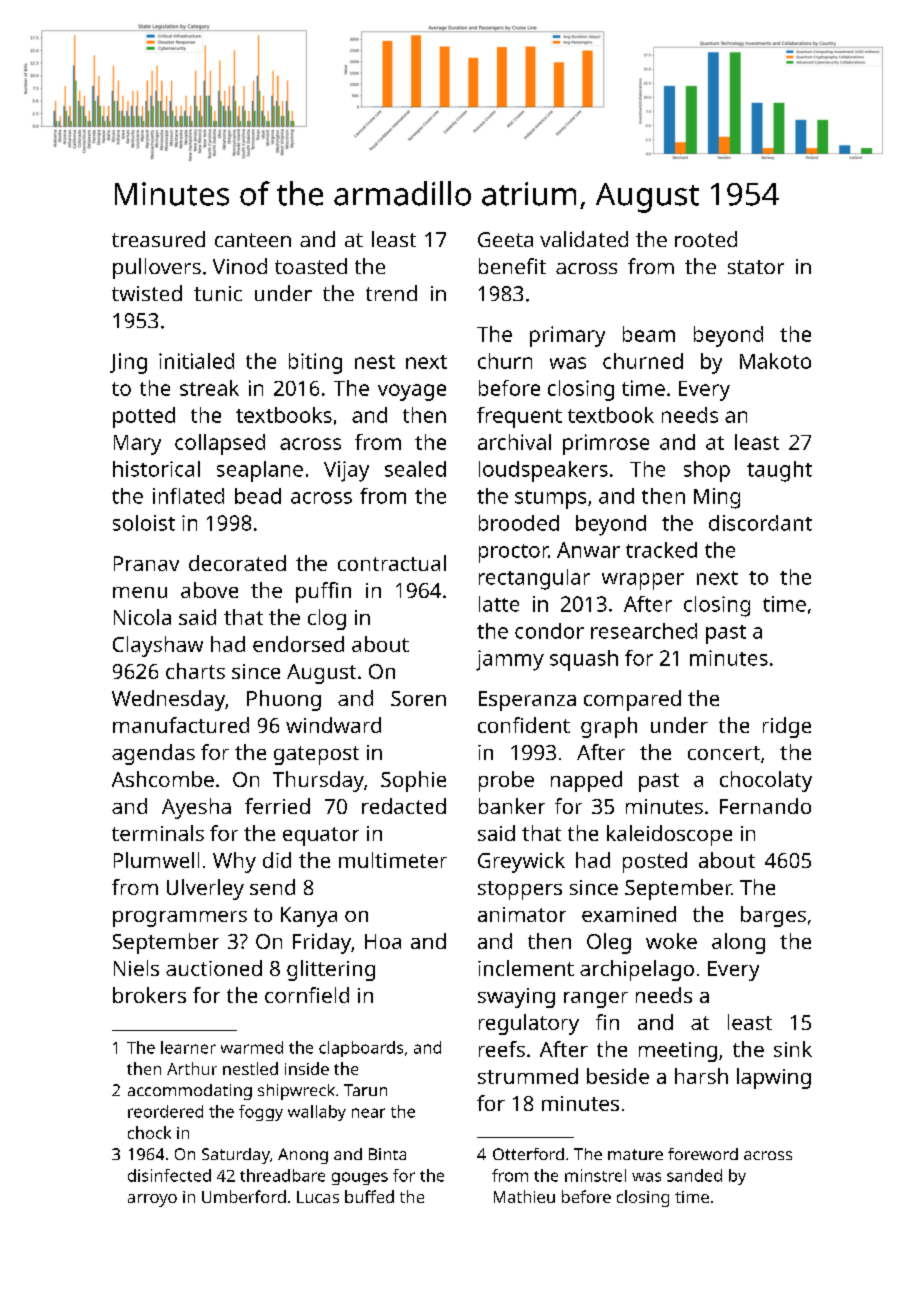  I want to click on frequent, so click(519, 417).
